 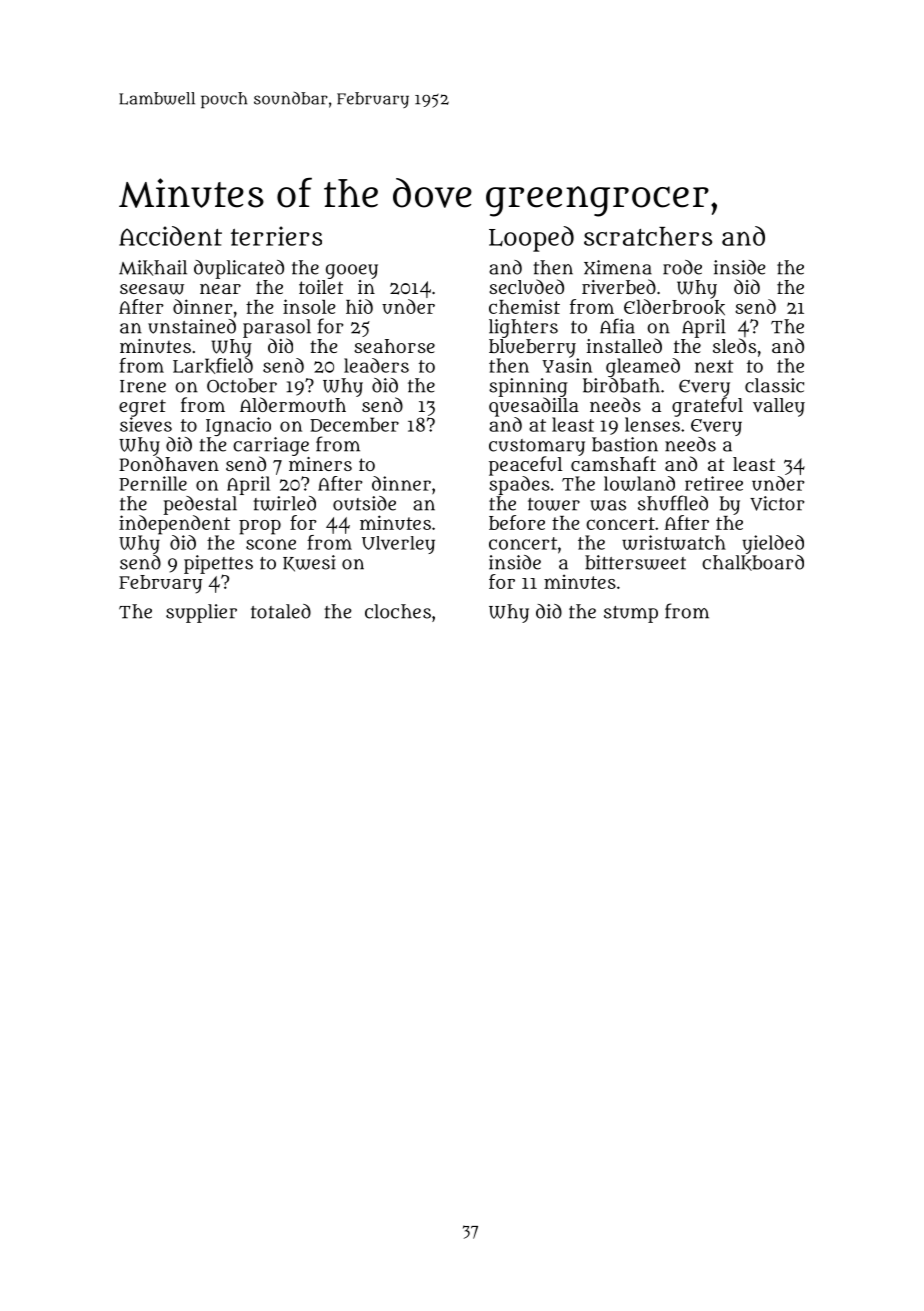 I want to click on Accident, so click(x=170, y=236).
